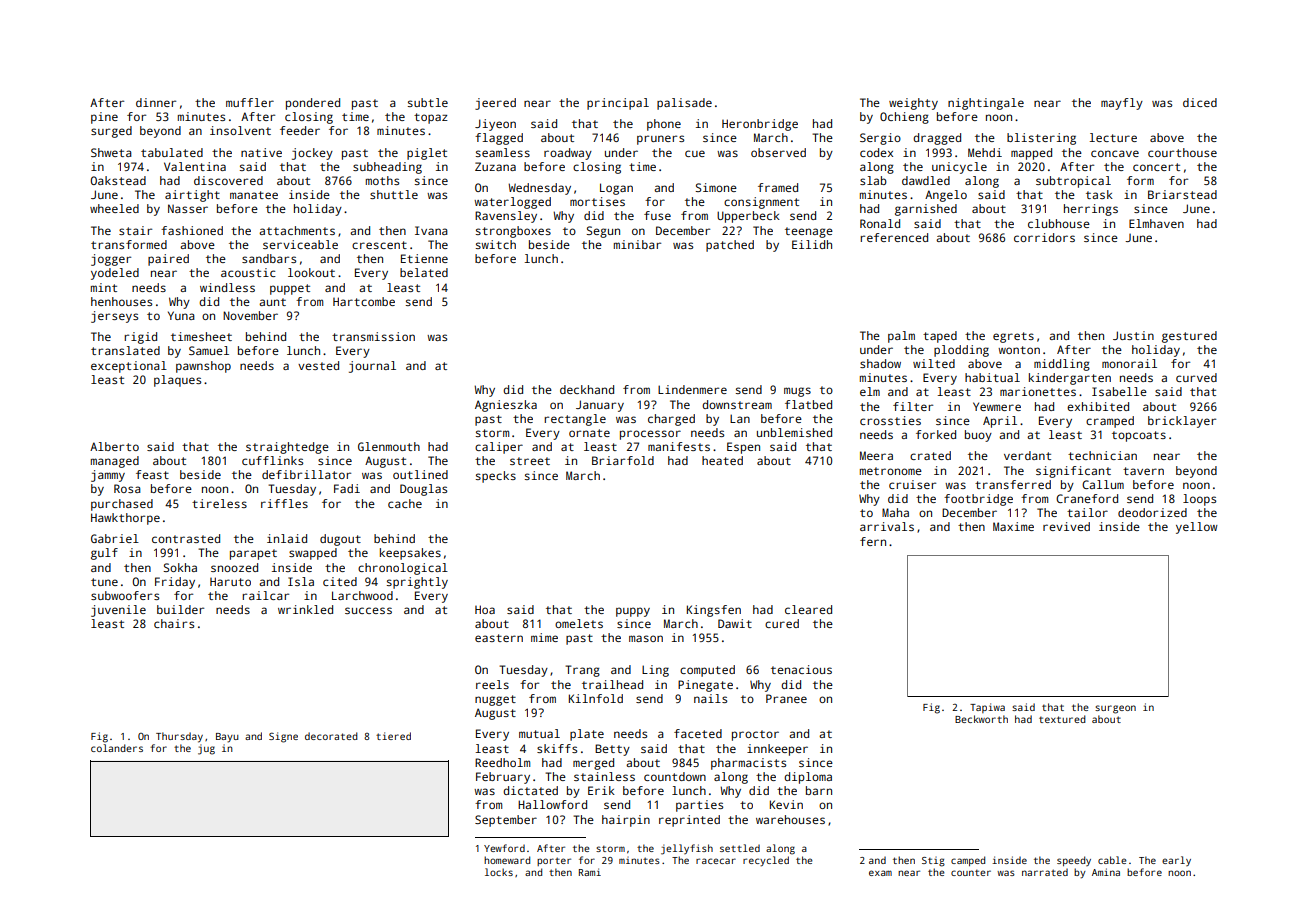  I want to click on roadway, so click(568, 154).
